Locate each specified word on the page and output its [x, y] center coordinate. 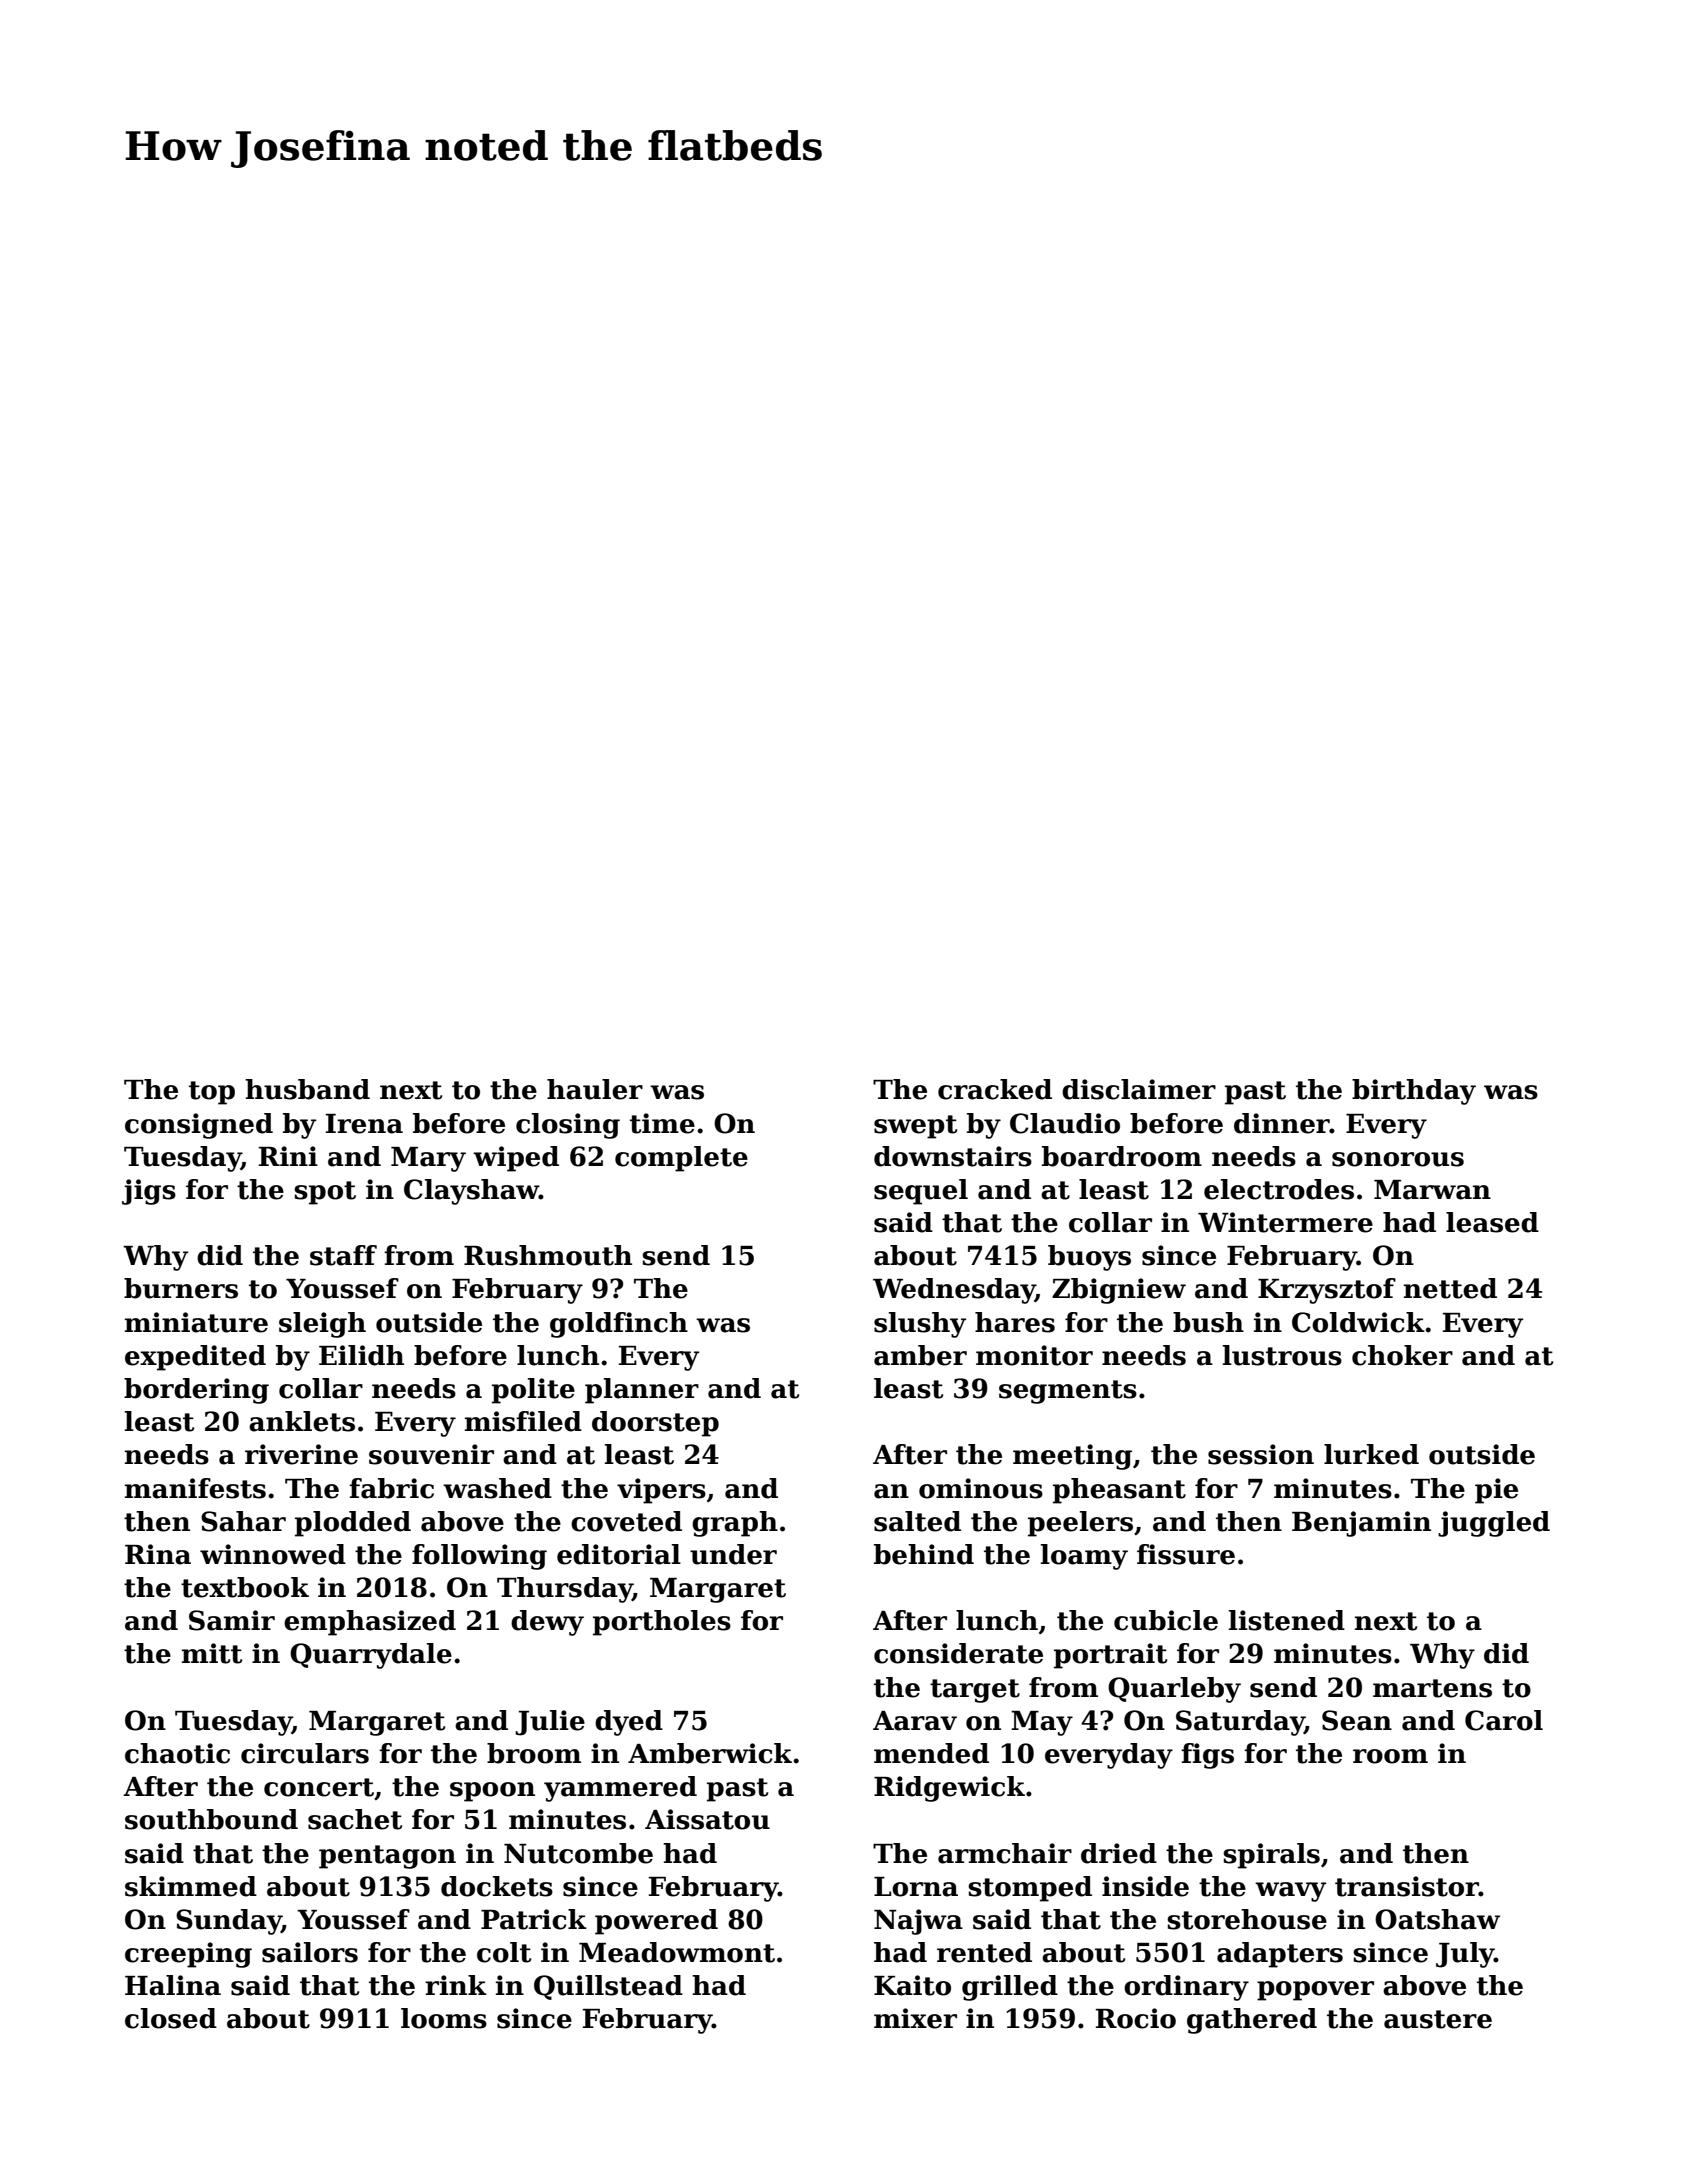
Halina [173, 1985]
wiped [516, 1159]
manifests [195, 1488]
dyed [629, 1723]
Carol [1504, 1720]
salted [917, 1521]
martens [1432, 1688]
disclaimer [1139, 1089]
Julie [550, 1723]
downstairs [953, 1156]
